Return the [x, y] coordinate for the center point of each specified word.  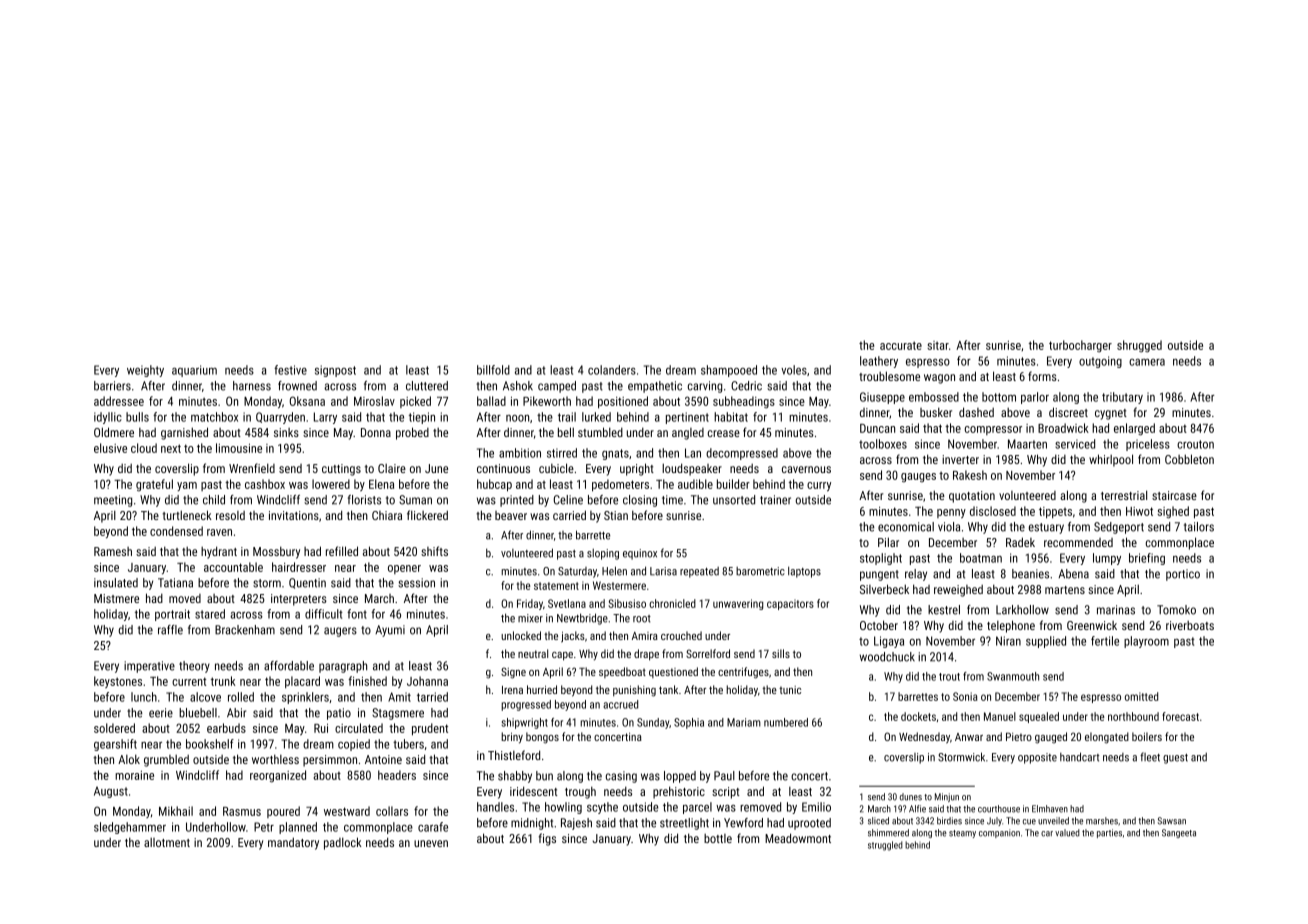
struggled [885, 846]
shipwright [524, 723]
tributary [1122, 398]
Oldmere [114, 432]
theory [194, 667]
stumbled [600, 432]
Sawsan [1172, 821]
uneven [431, 843]
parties [1109, 833]
